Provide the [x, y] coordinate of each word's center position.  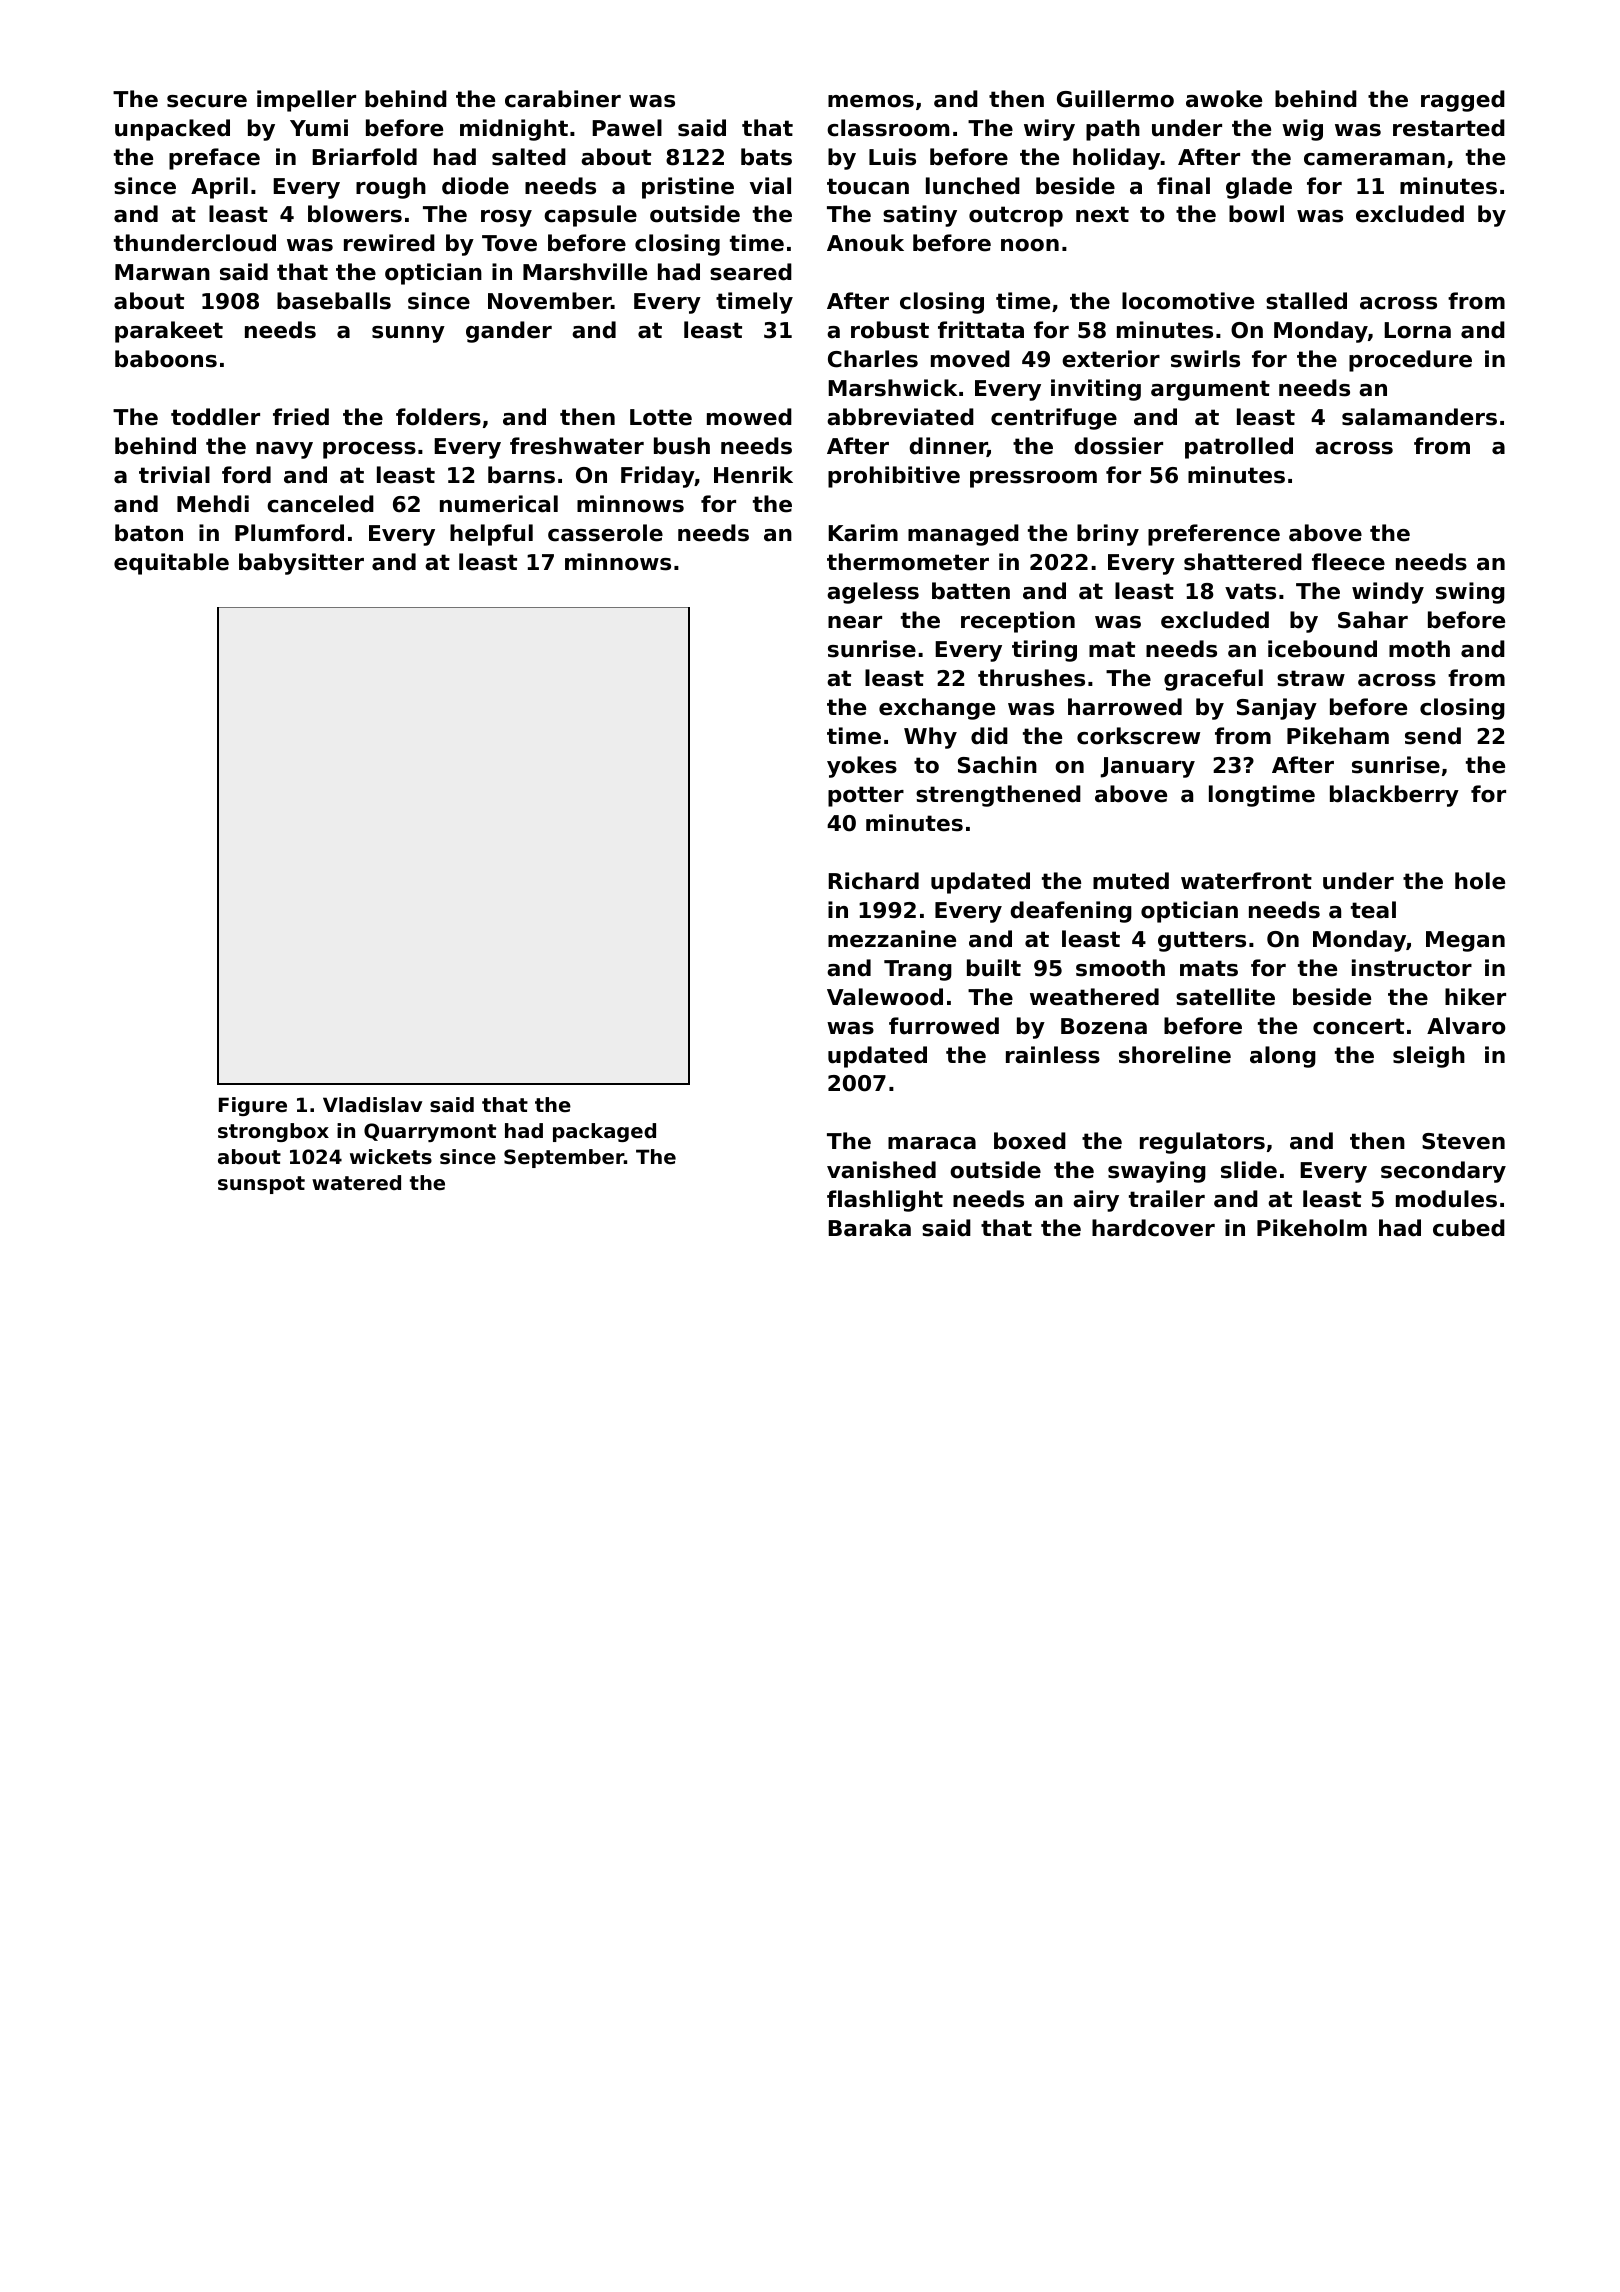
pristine [688, 188]
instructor [1412, 968]
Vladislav [372, 1105]
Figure [253, 1106]
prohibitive [894, 477]
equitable [171, 564]
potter [866, 796]
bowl [1256, 214]
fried [301, 417]
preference [1214, 535]
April [219, 188]
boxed [1030, 1141]
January [1148, 767]
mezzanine [892, 939]
